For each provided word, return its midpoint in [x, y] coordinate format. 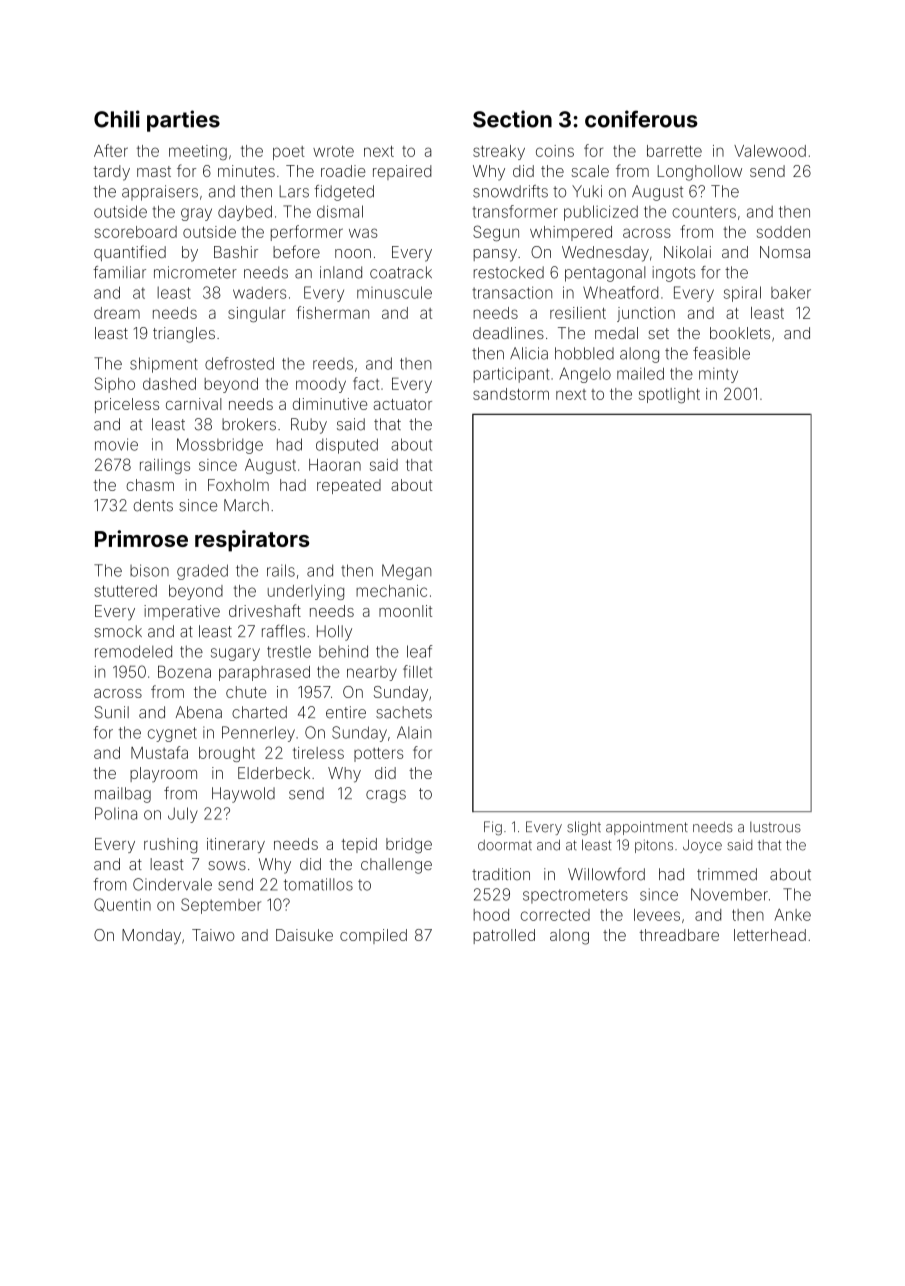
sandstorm [511, 394]
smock [118, 631]
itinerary [236, 845]
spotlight [669, 396]
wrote [333, 151]
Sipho [115, 385]
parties [183, 121]
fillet [417, 671]
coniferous [641, 119]
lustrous [775, 827]
